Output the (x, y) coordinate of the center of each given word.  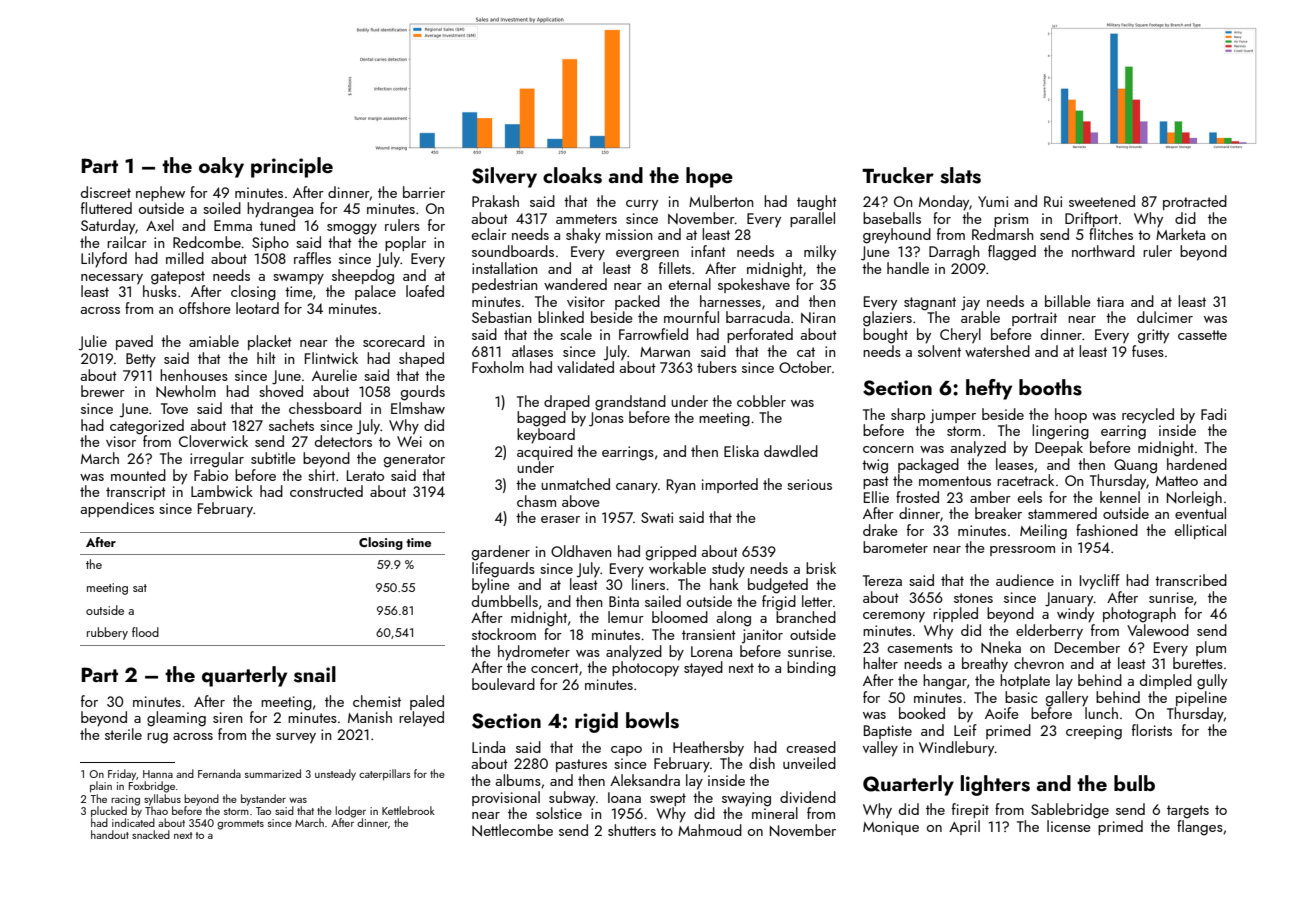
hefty (989, 389)
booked (922, 713)
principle (292, 167)
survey (296, 738)
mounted (138, 475)
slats (960, 175)
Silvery (504, 177)
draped (567, 402)
